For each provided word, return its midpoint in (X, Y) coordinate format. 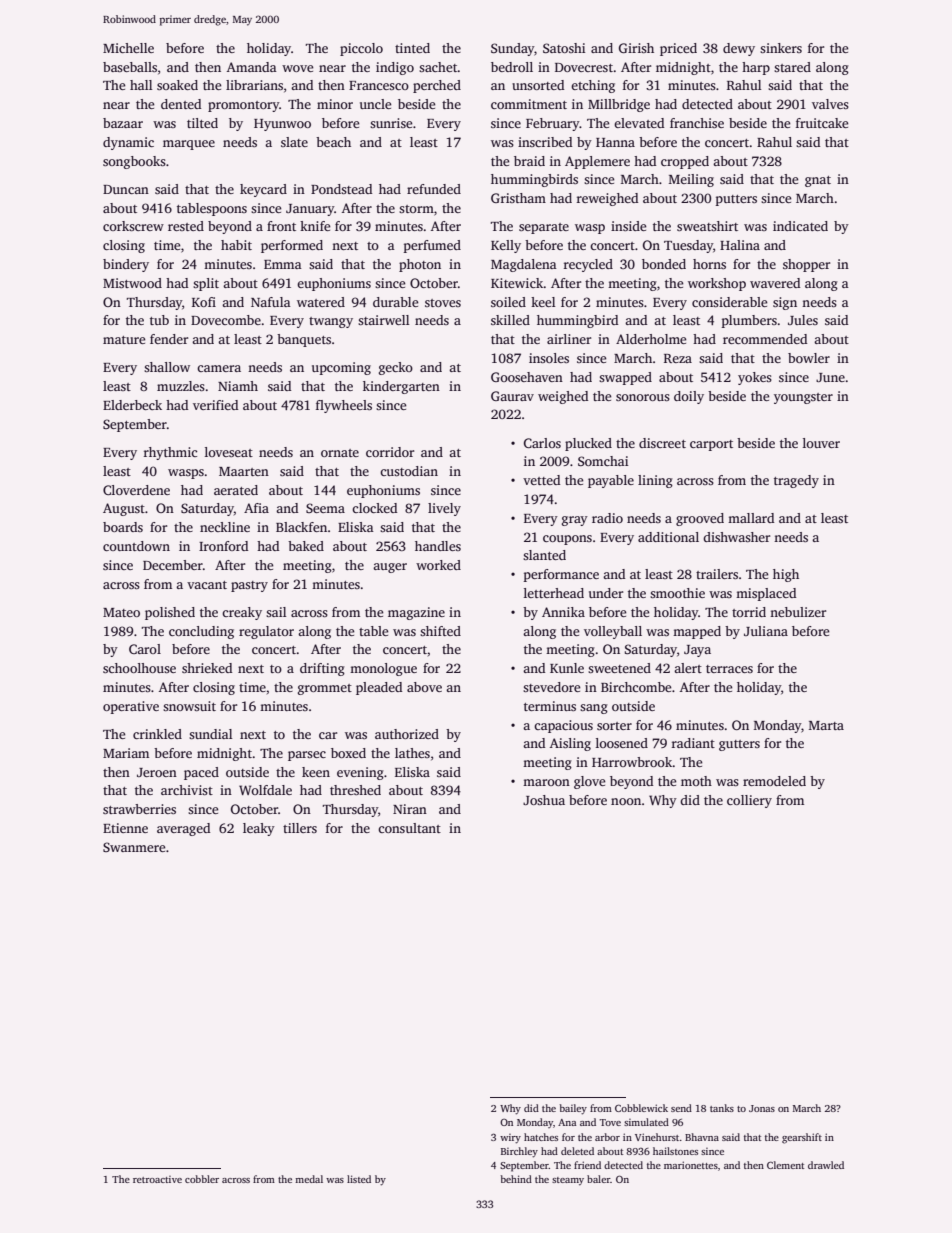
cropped (685, 162)
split (206, 284)
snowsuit (189, 706)
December (173, 565)
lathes (412, 753)
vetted (541, 480)
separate (544, 228)
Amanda (252, 67)
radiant (693, 743)
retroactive (157, 1179)
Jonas (762, 1108)
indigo (395, 68)
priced (678, 49)
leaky (259, 829)
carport (711, 445)
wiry (510, 1139)
